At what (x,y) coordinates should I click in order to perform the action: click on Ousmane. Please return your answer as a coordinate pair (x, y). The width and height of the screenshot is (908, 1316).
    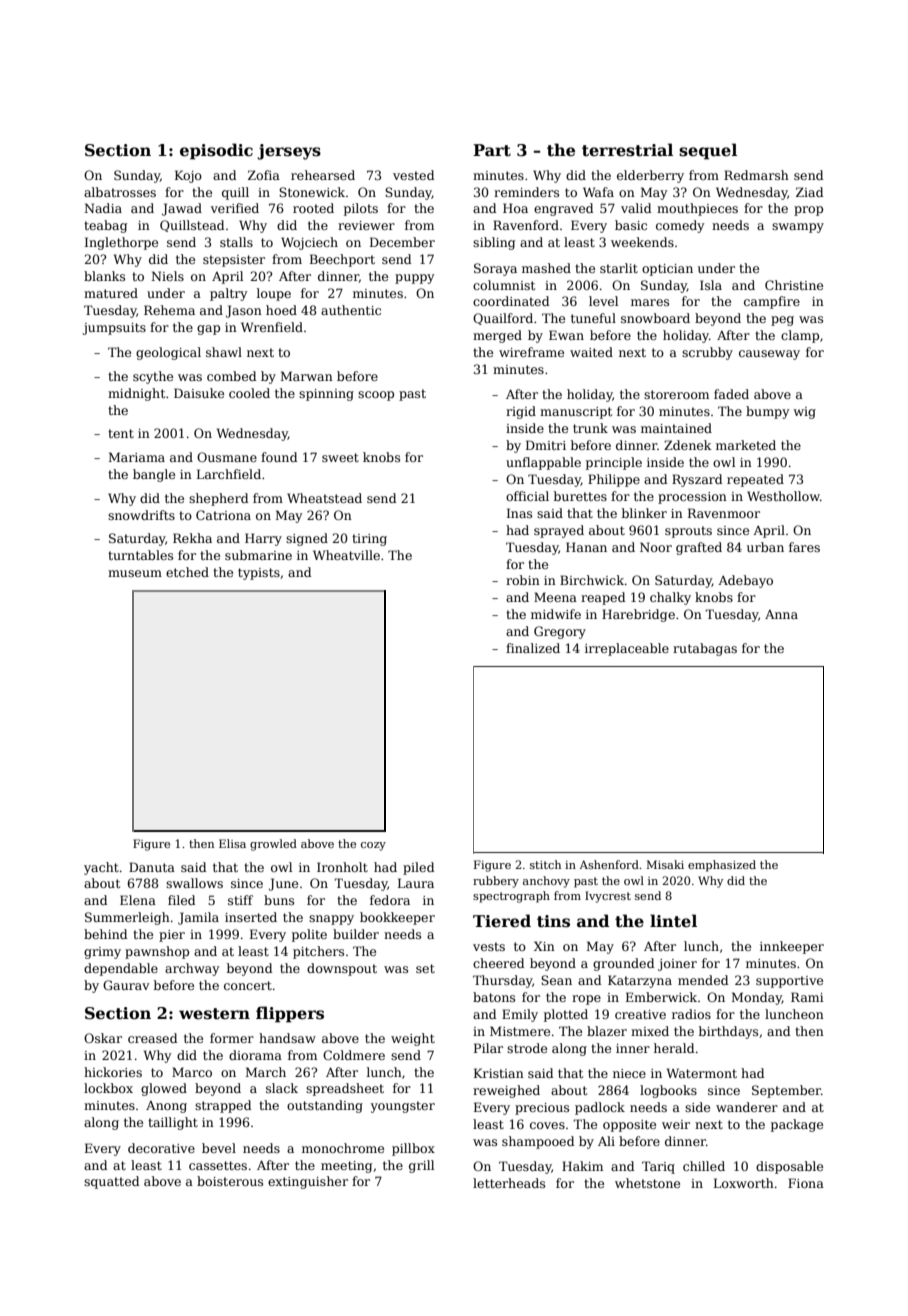
    Looking at the image, I should click on (227, 457).
